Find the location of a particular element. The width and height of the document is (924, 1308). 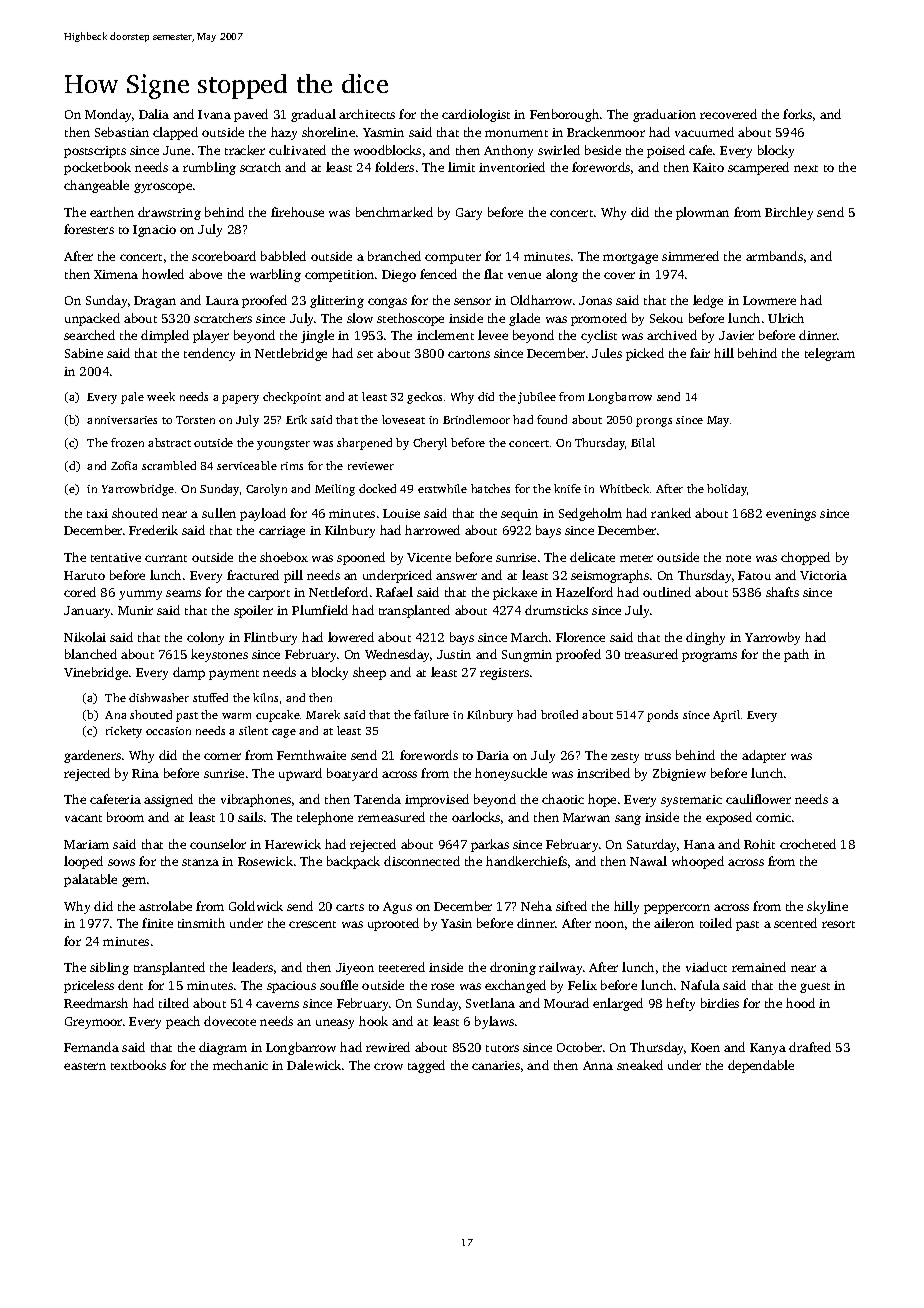

textbooks is located at coordinates (138, 1065).
